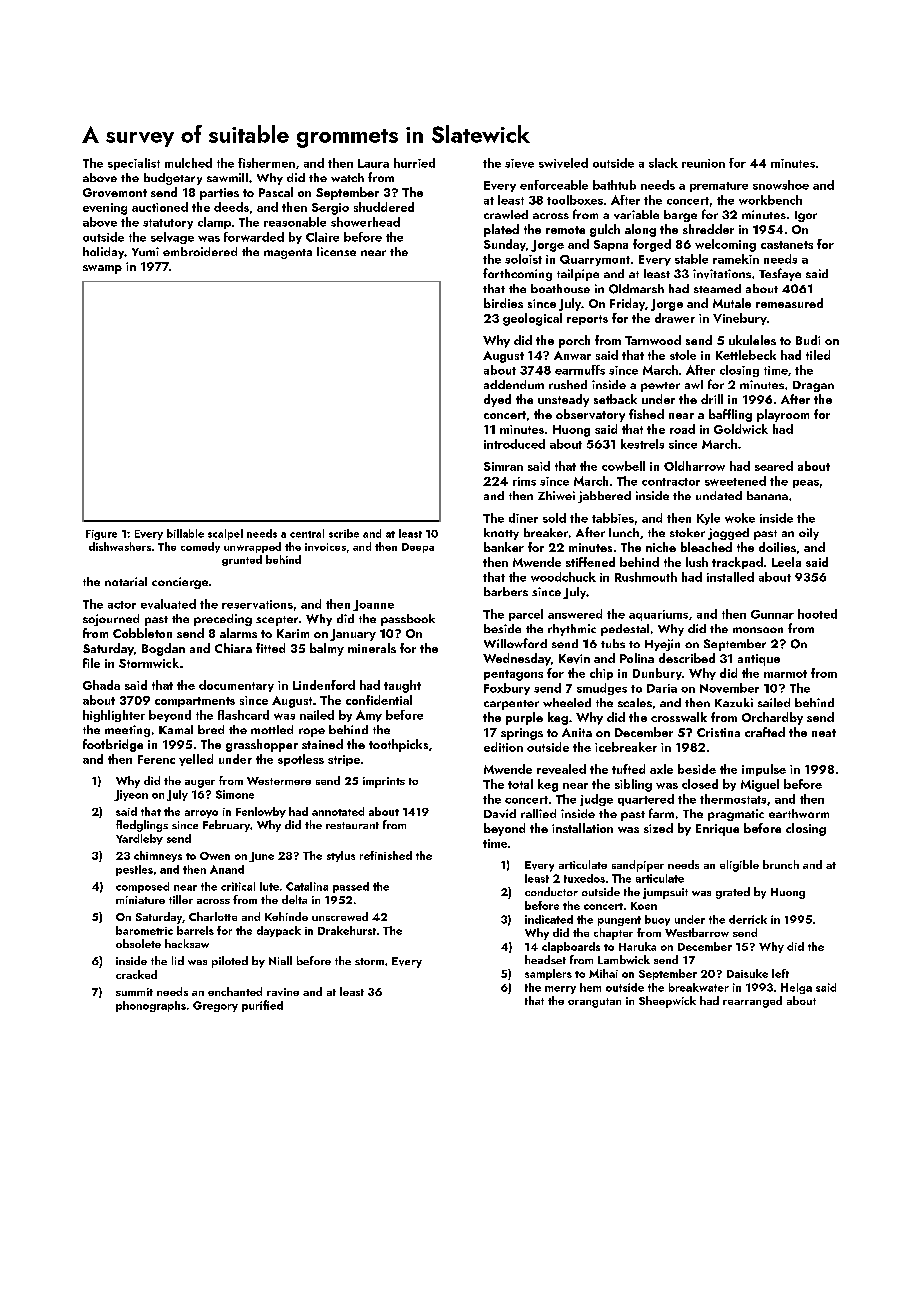 The height and width of the image is (1308, 924). What do you see at coordinates (783, 415) in the image?
I see `playroom` at bounding box center [783, 415].
